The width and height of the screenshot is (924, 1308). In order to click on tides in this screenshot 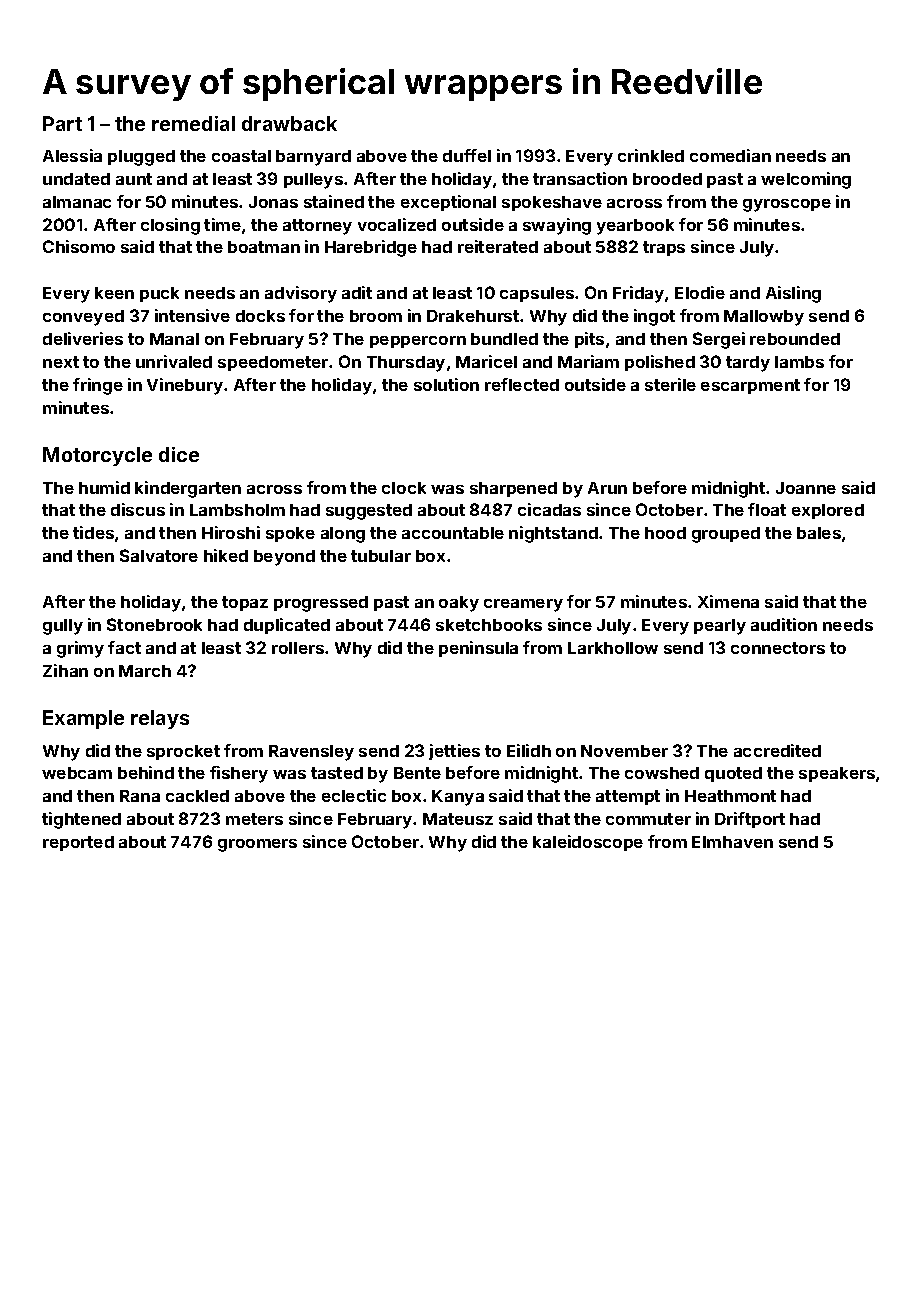, I will do `click(93, 532)`.
